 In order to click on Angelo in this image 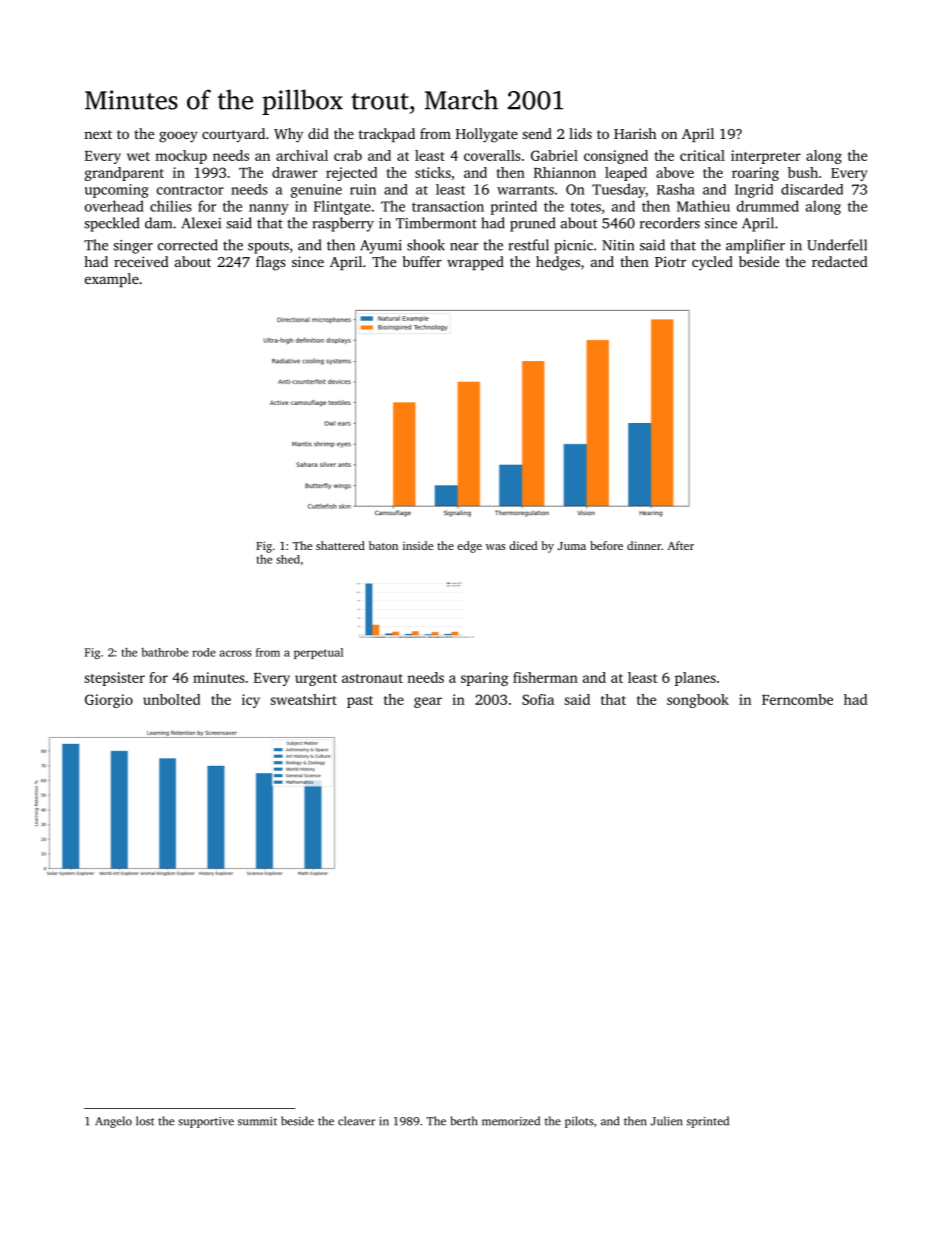, I will do `click(113, 1122)`.
